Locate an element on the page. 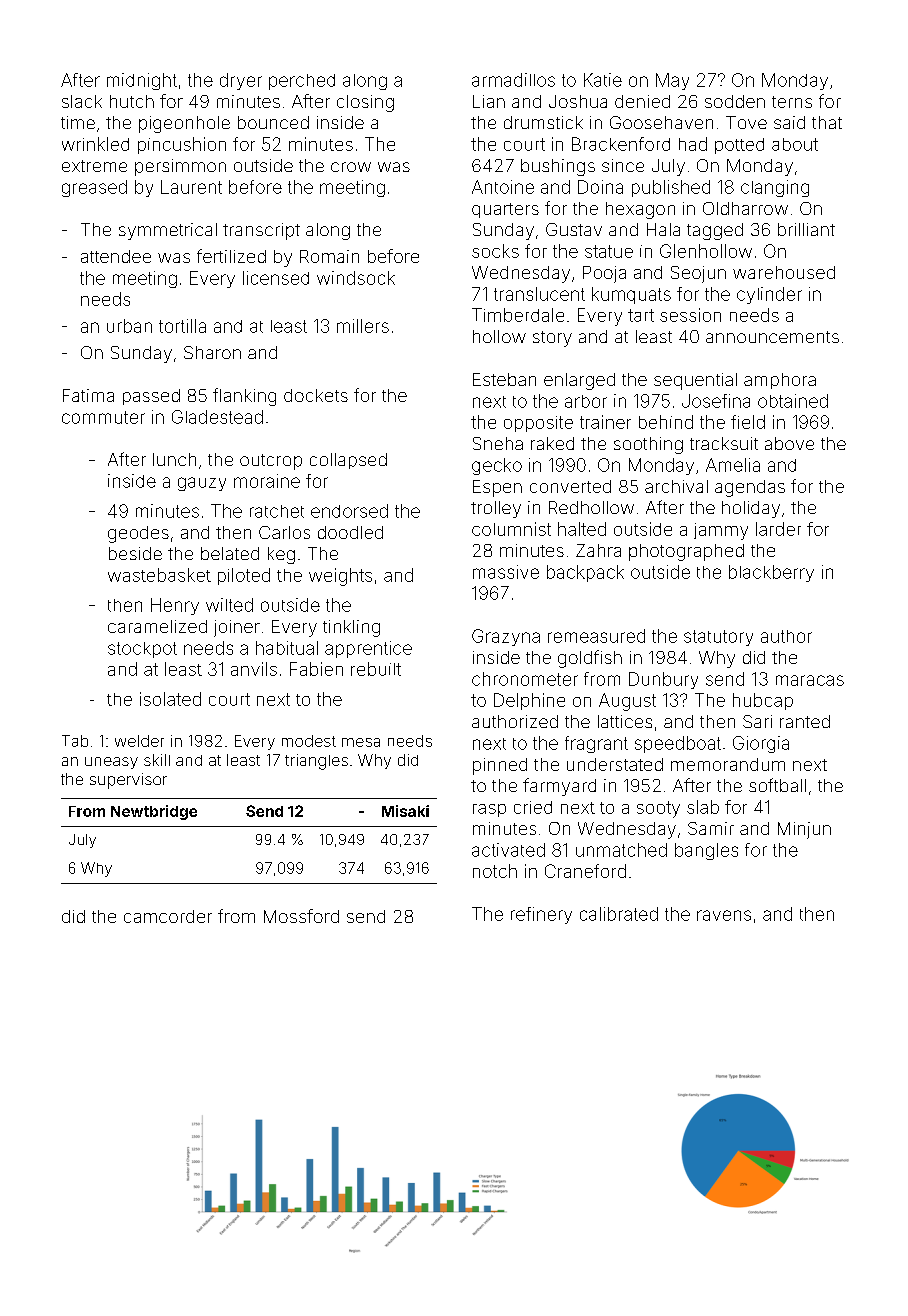  pincushion is located at coordinates (182, 145).
